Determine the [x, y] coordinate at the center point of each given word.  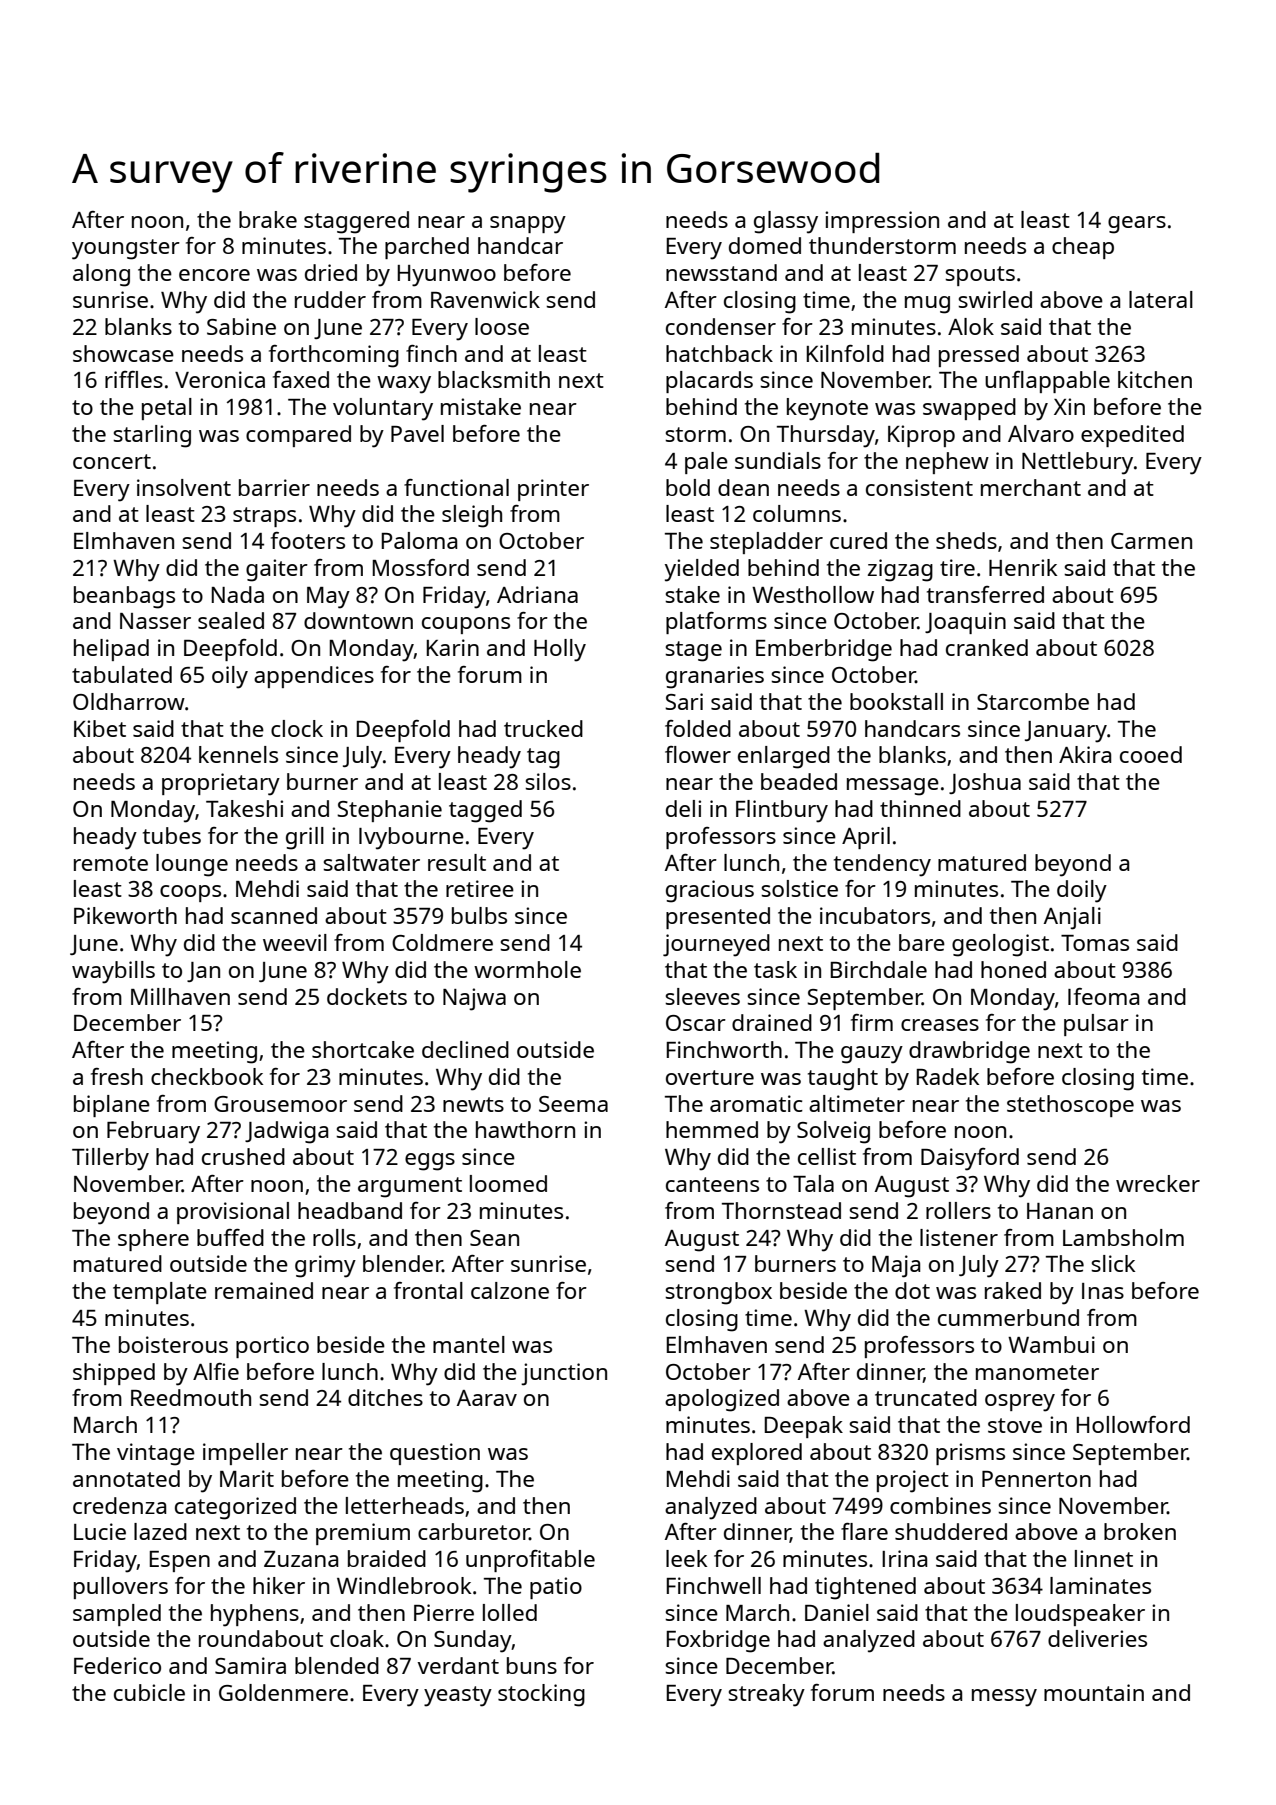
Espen [180, 1561]
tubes [172, 835]
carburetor [473, 1531]
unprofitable [530, 1561]
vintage [156, 1454]
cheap [1083, 248]
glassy [786, 222]
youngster [126, 249]
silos [548, 781]
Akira [1085, 754]
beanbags [124, 597]
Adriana [537, 594]
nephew [947, 463]
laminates [1100, 1585]
